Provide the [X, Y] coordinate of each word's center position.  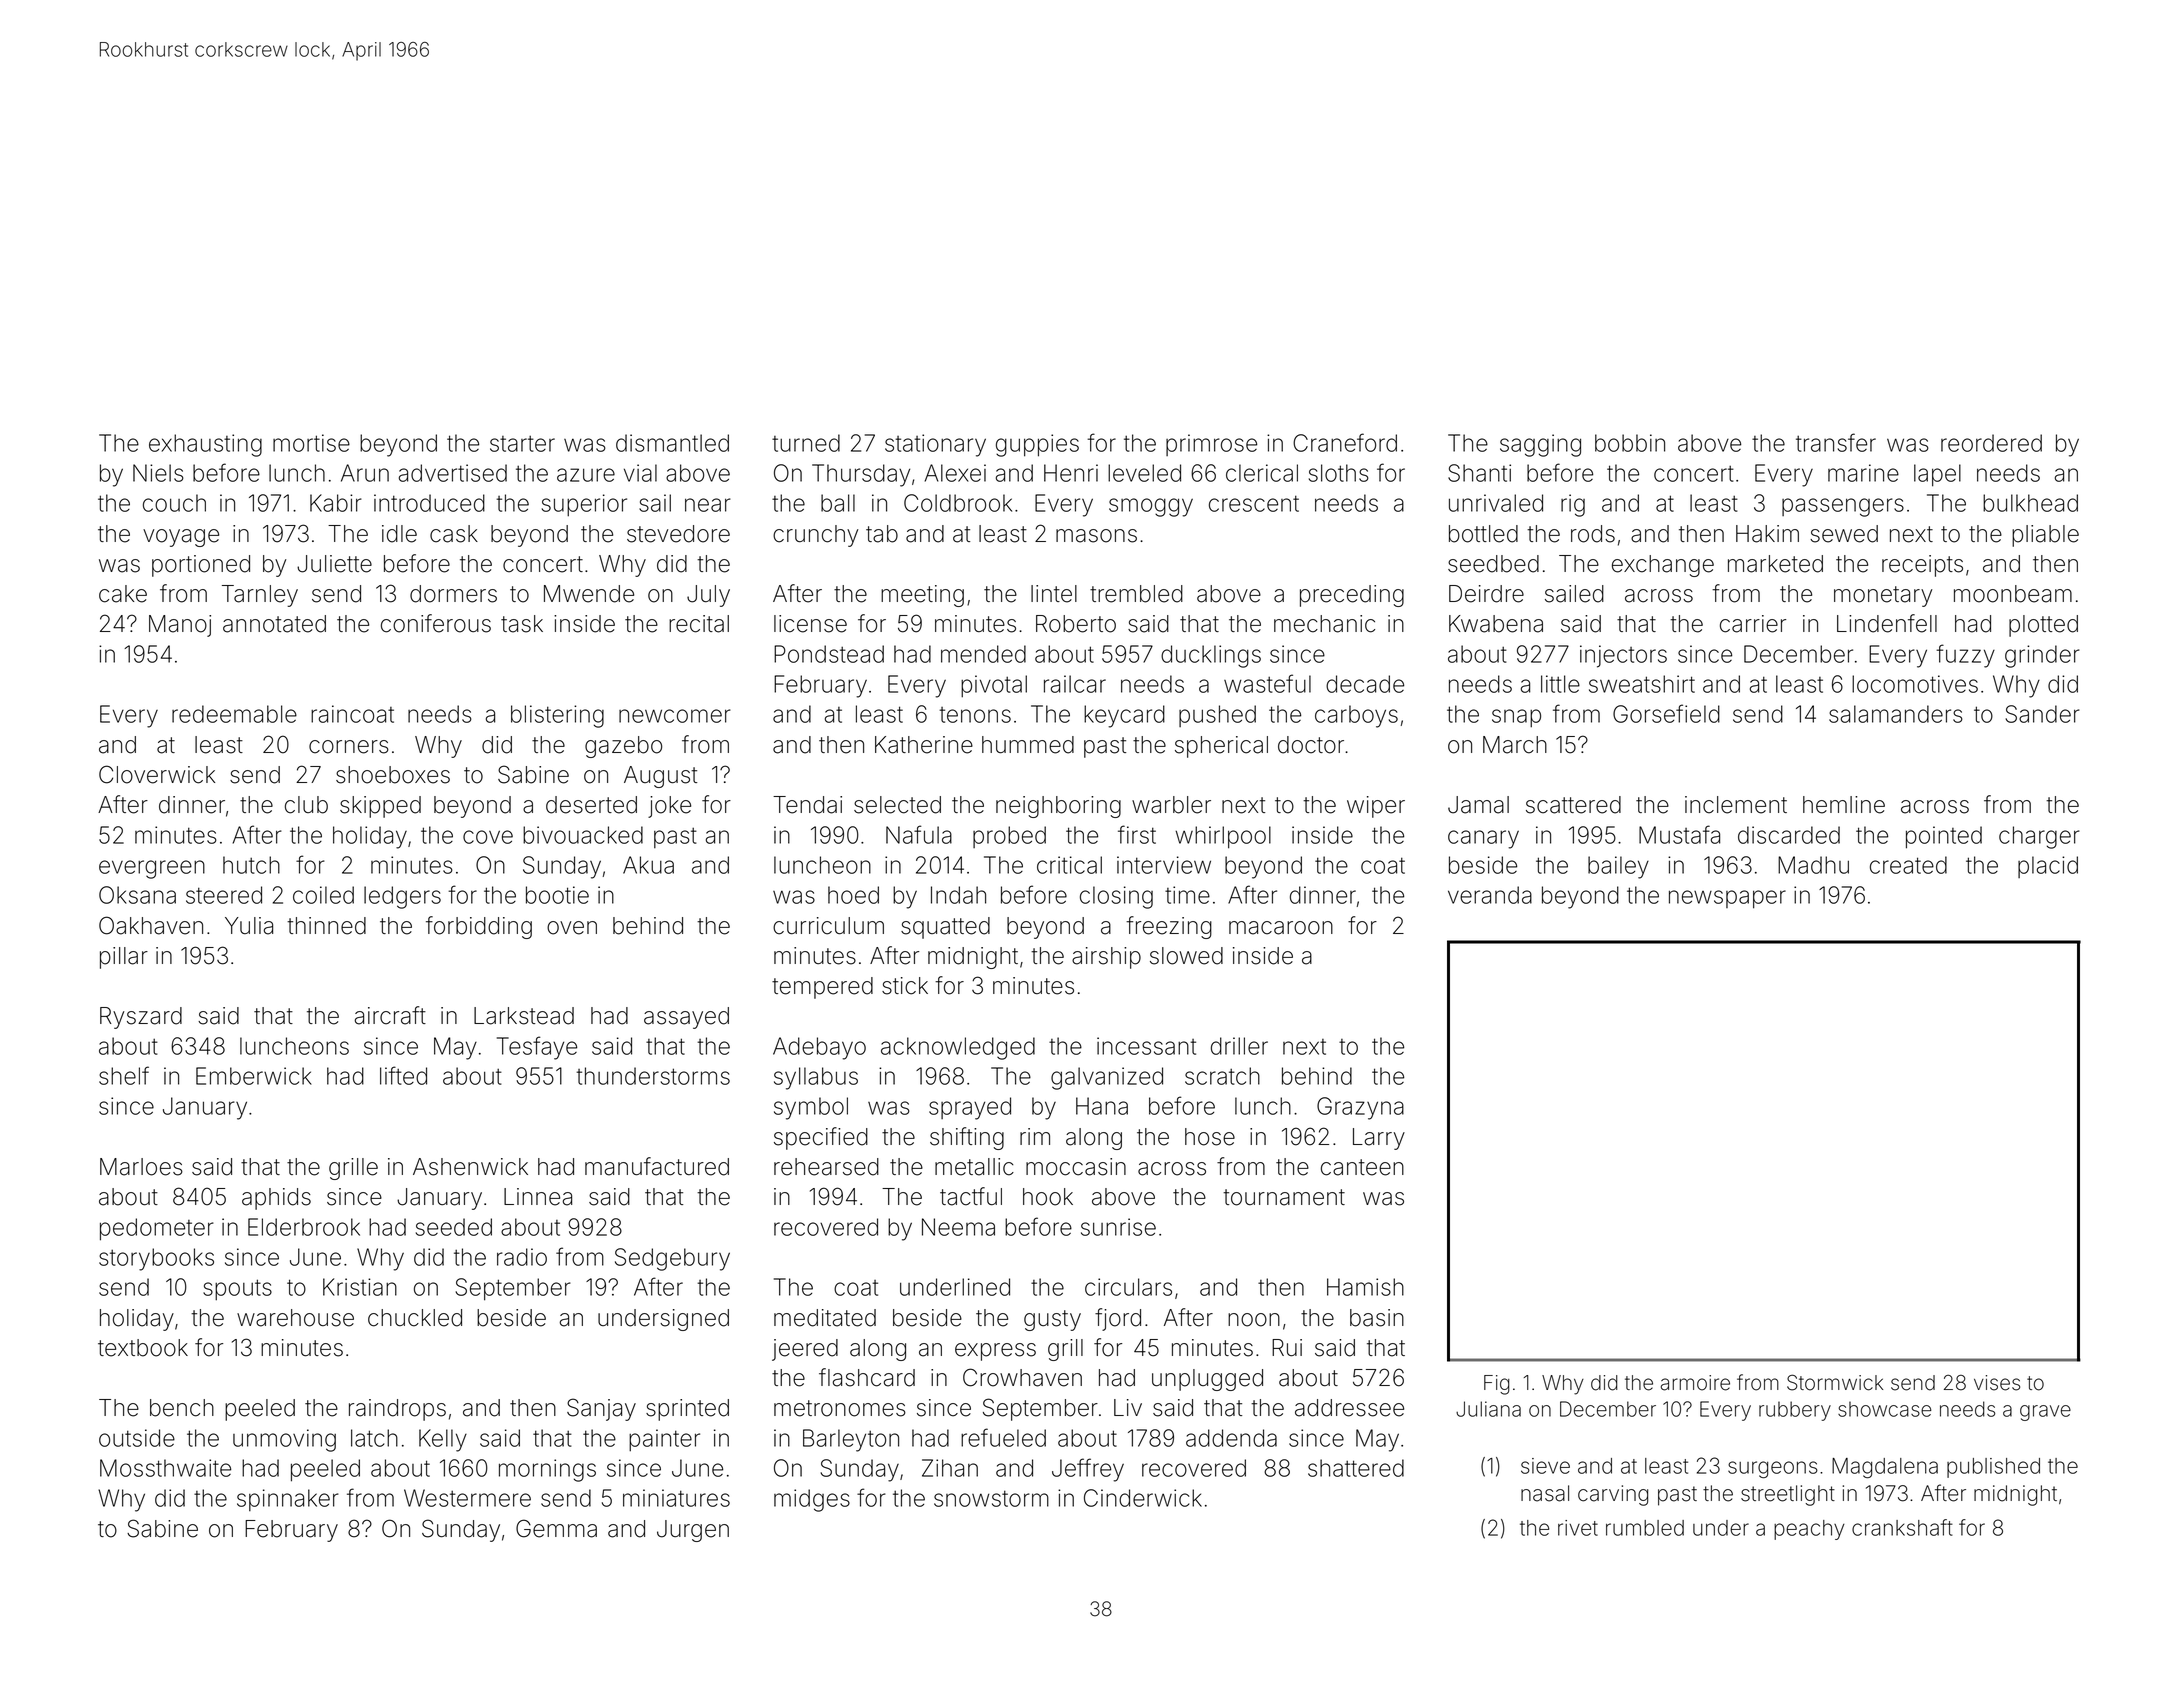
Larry [1379, 1139]
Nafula [919, 834]
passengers [1843, 507]
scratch [1222, 1076]
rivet [1578, 1528]
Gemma [556, 1528]
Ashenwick [470, 1167]
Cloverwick [157, 774]
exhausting [205, 445]
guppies [1037, 445]
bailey [1618, 867]
